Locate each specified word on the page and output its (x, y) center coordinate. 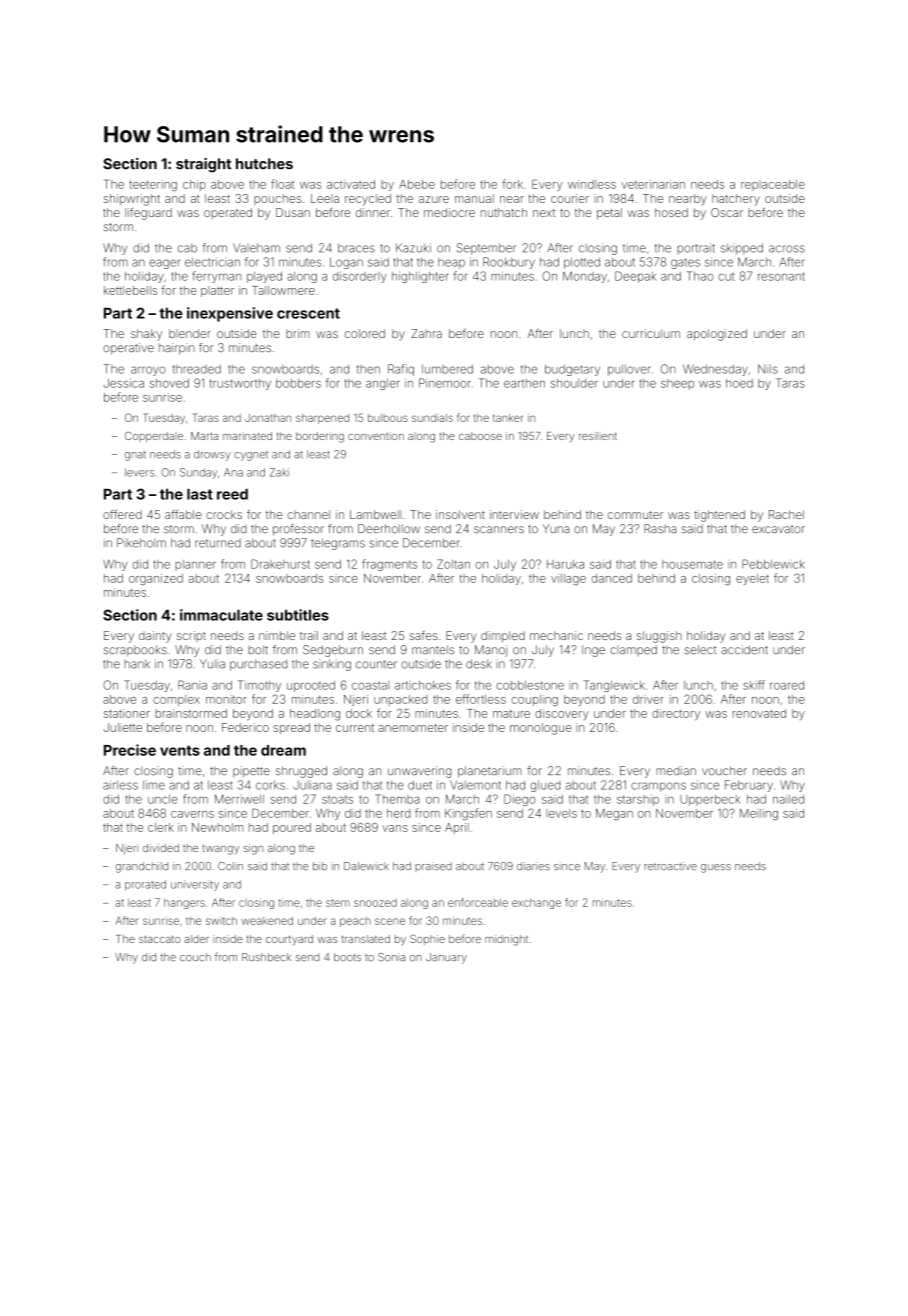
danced (611, 578)
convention (376, 436)
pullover (629, 370)
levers (139, 472)
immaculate (221, 615)
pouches (277, 199)
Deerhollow (389, 529)
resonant (781, 276)
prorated (145, 885)
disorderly (360, 277)
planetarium (489, 772)
